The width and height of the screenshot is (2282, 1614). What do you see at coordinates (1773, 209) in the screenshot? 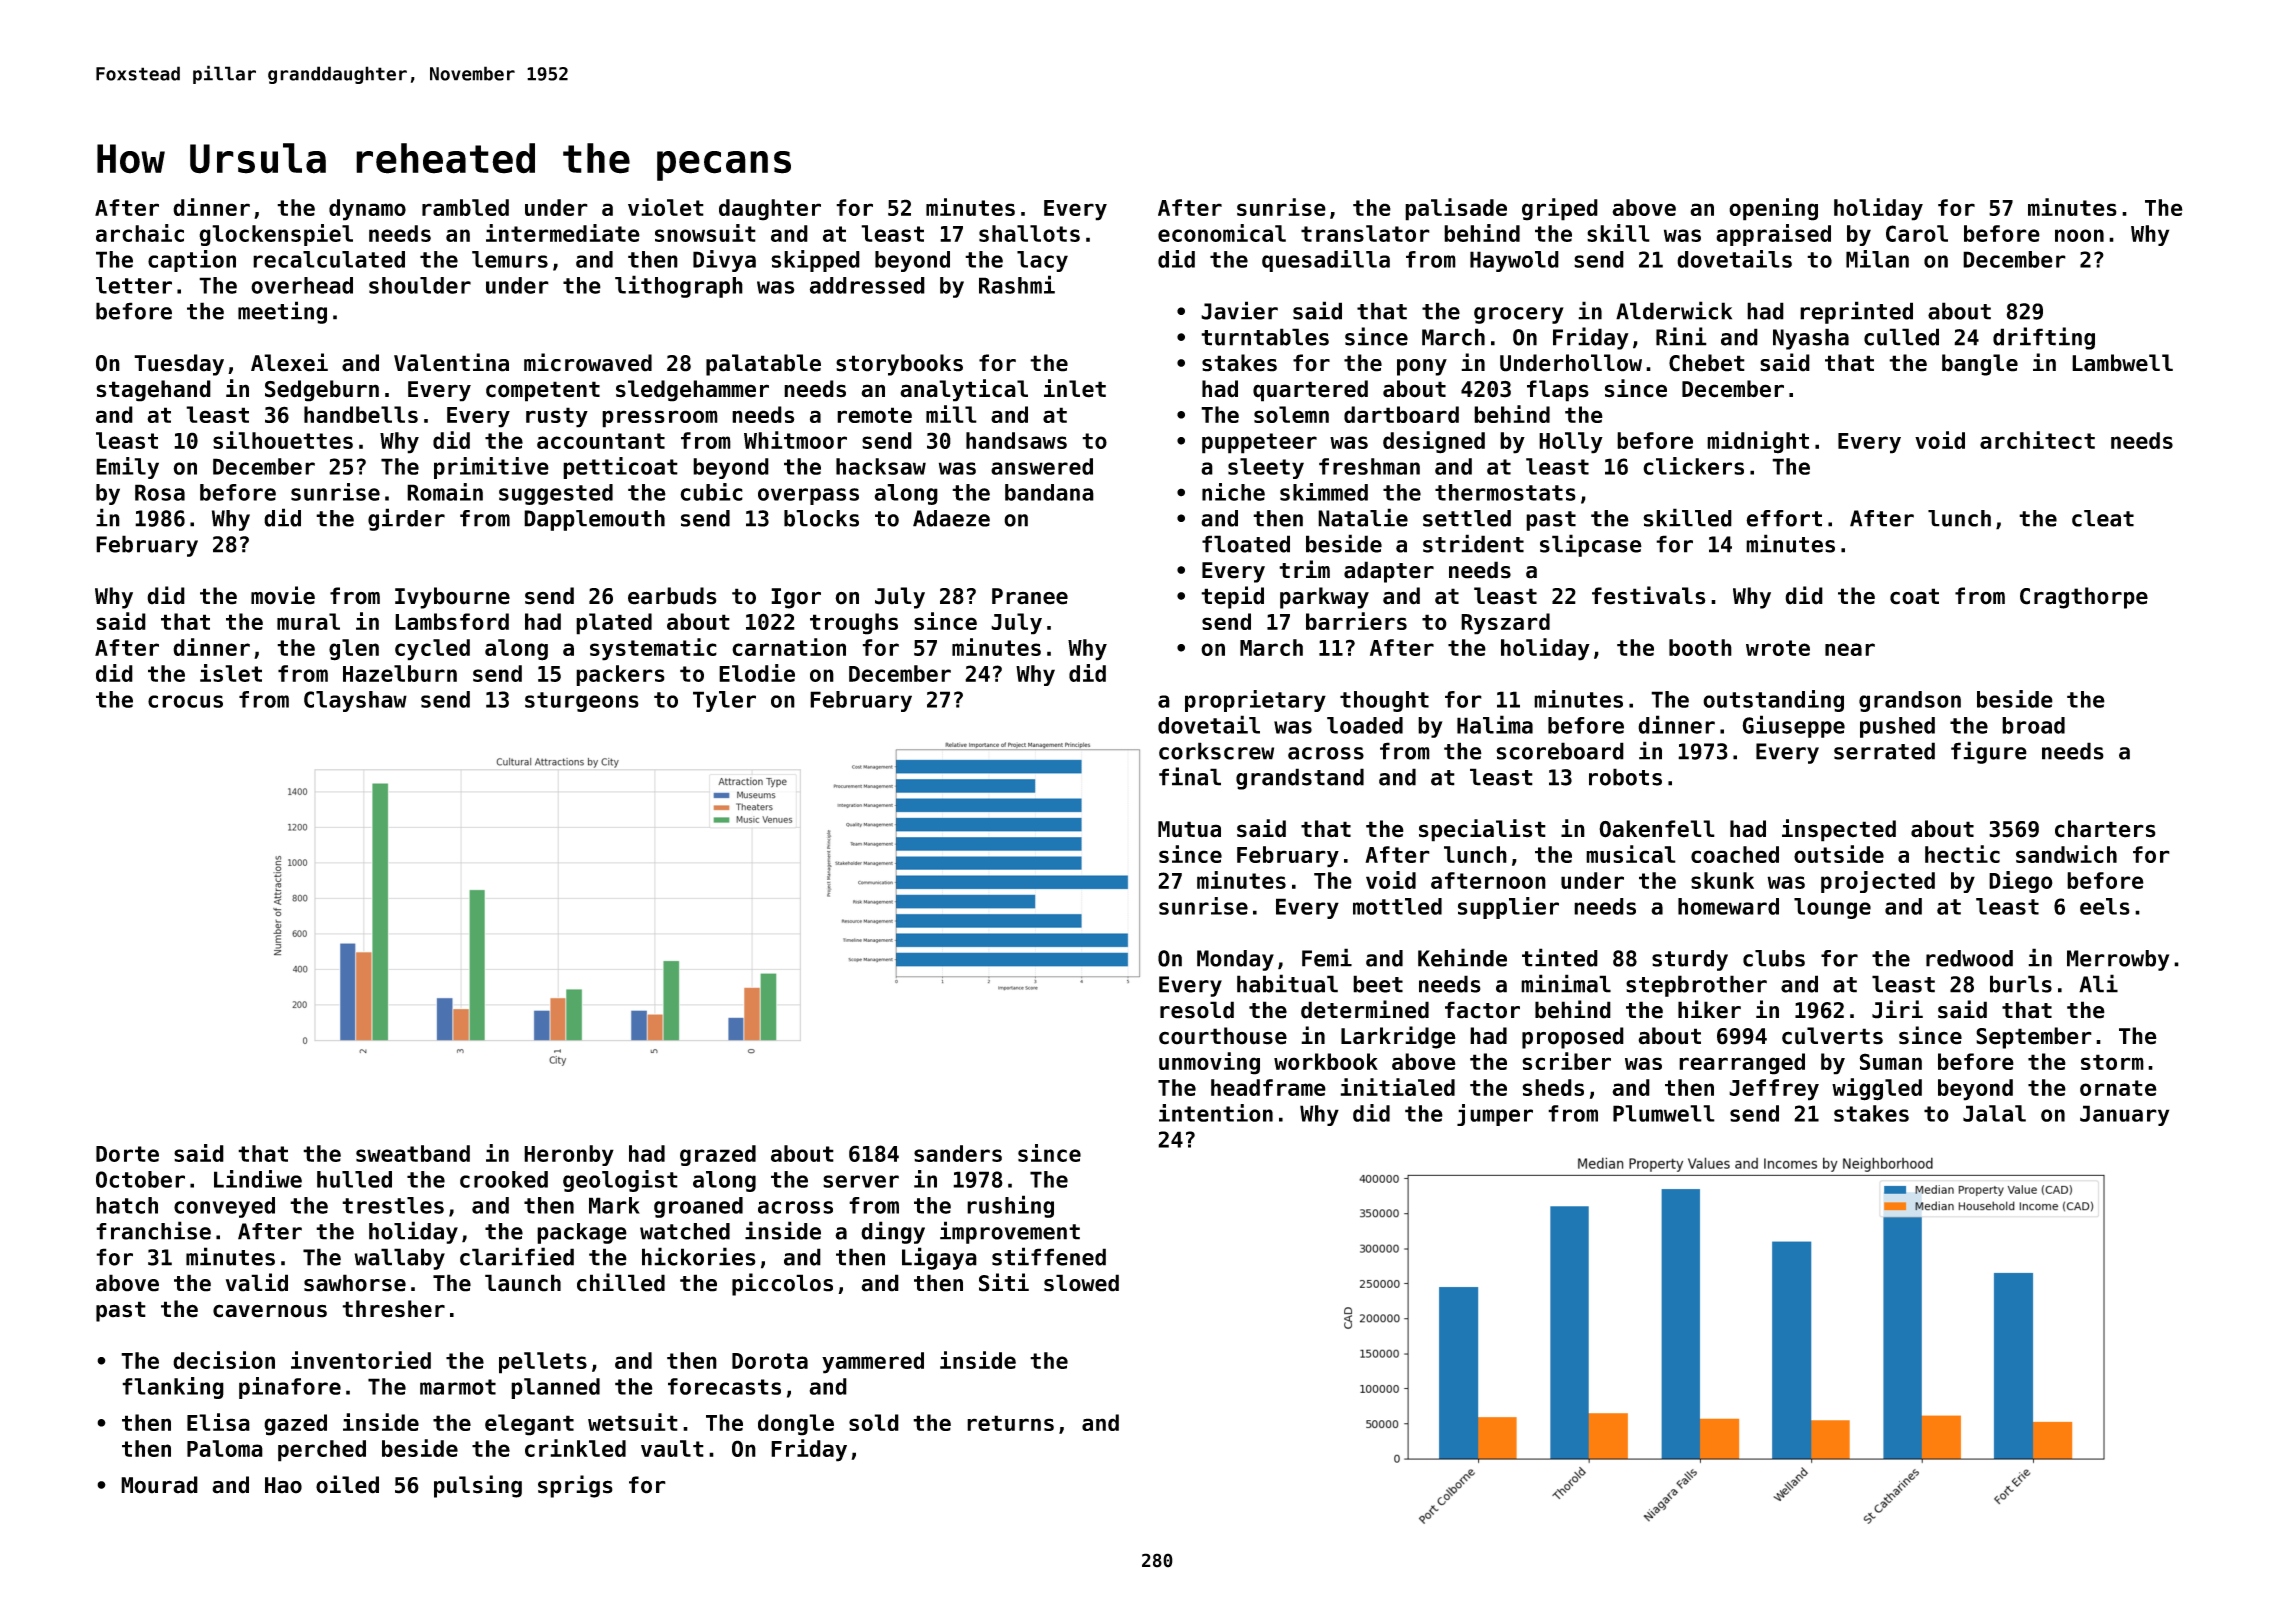
I see `opening` at bounding box center [1773, 209].
